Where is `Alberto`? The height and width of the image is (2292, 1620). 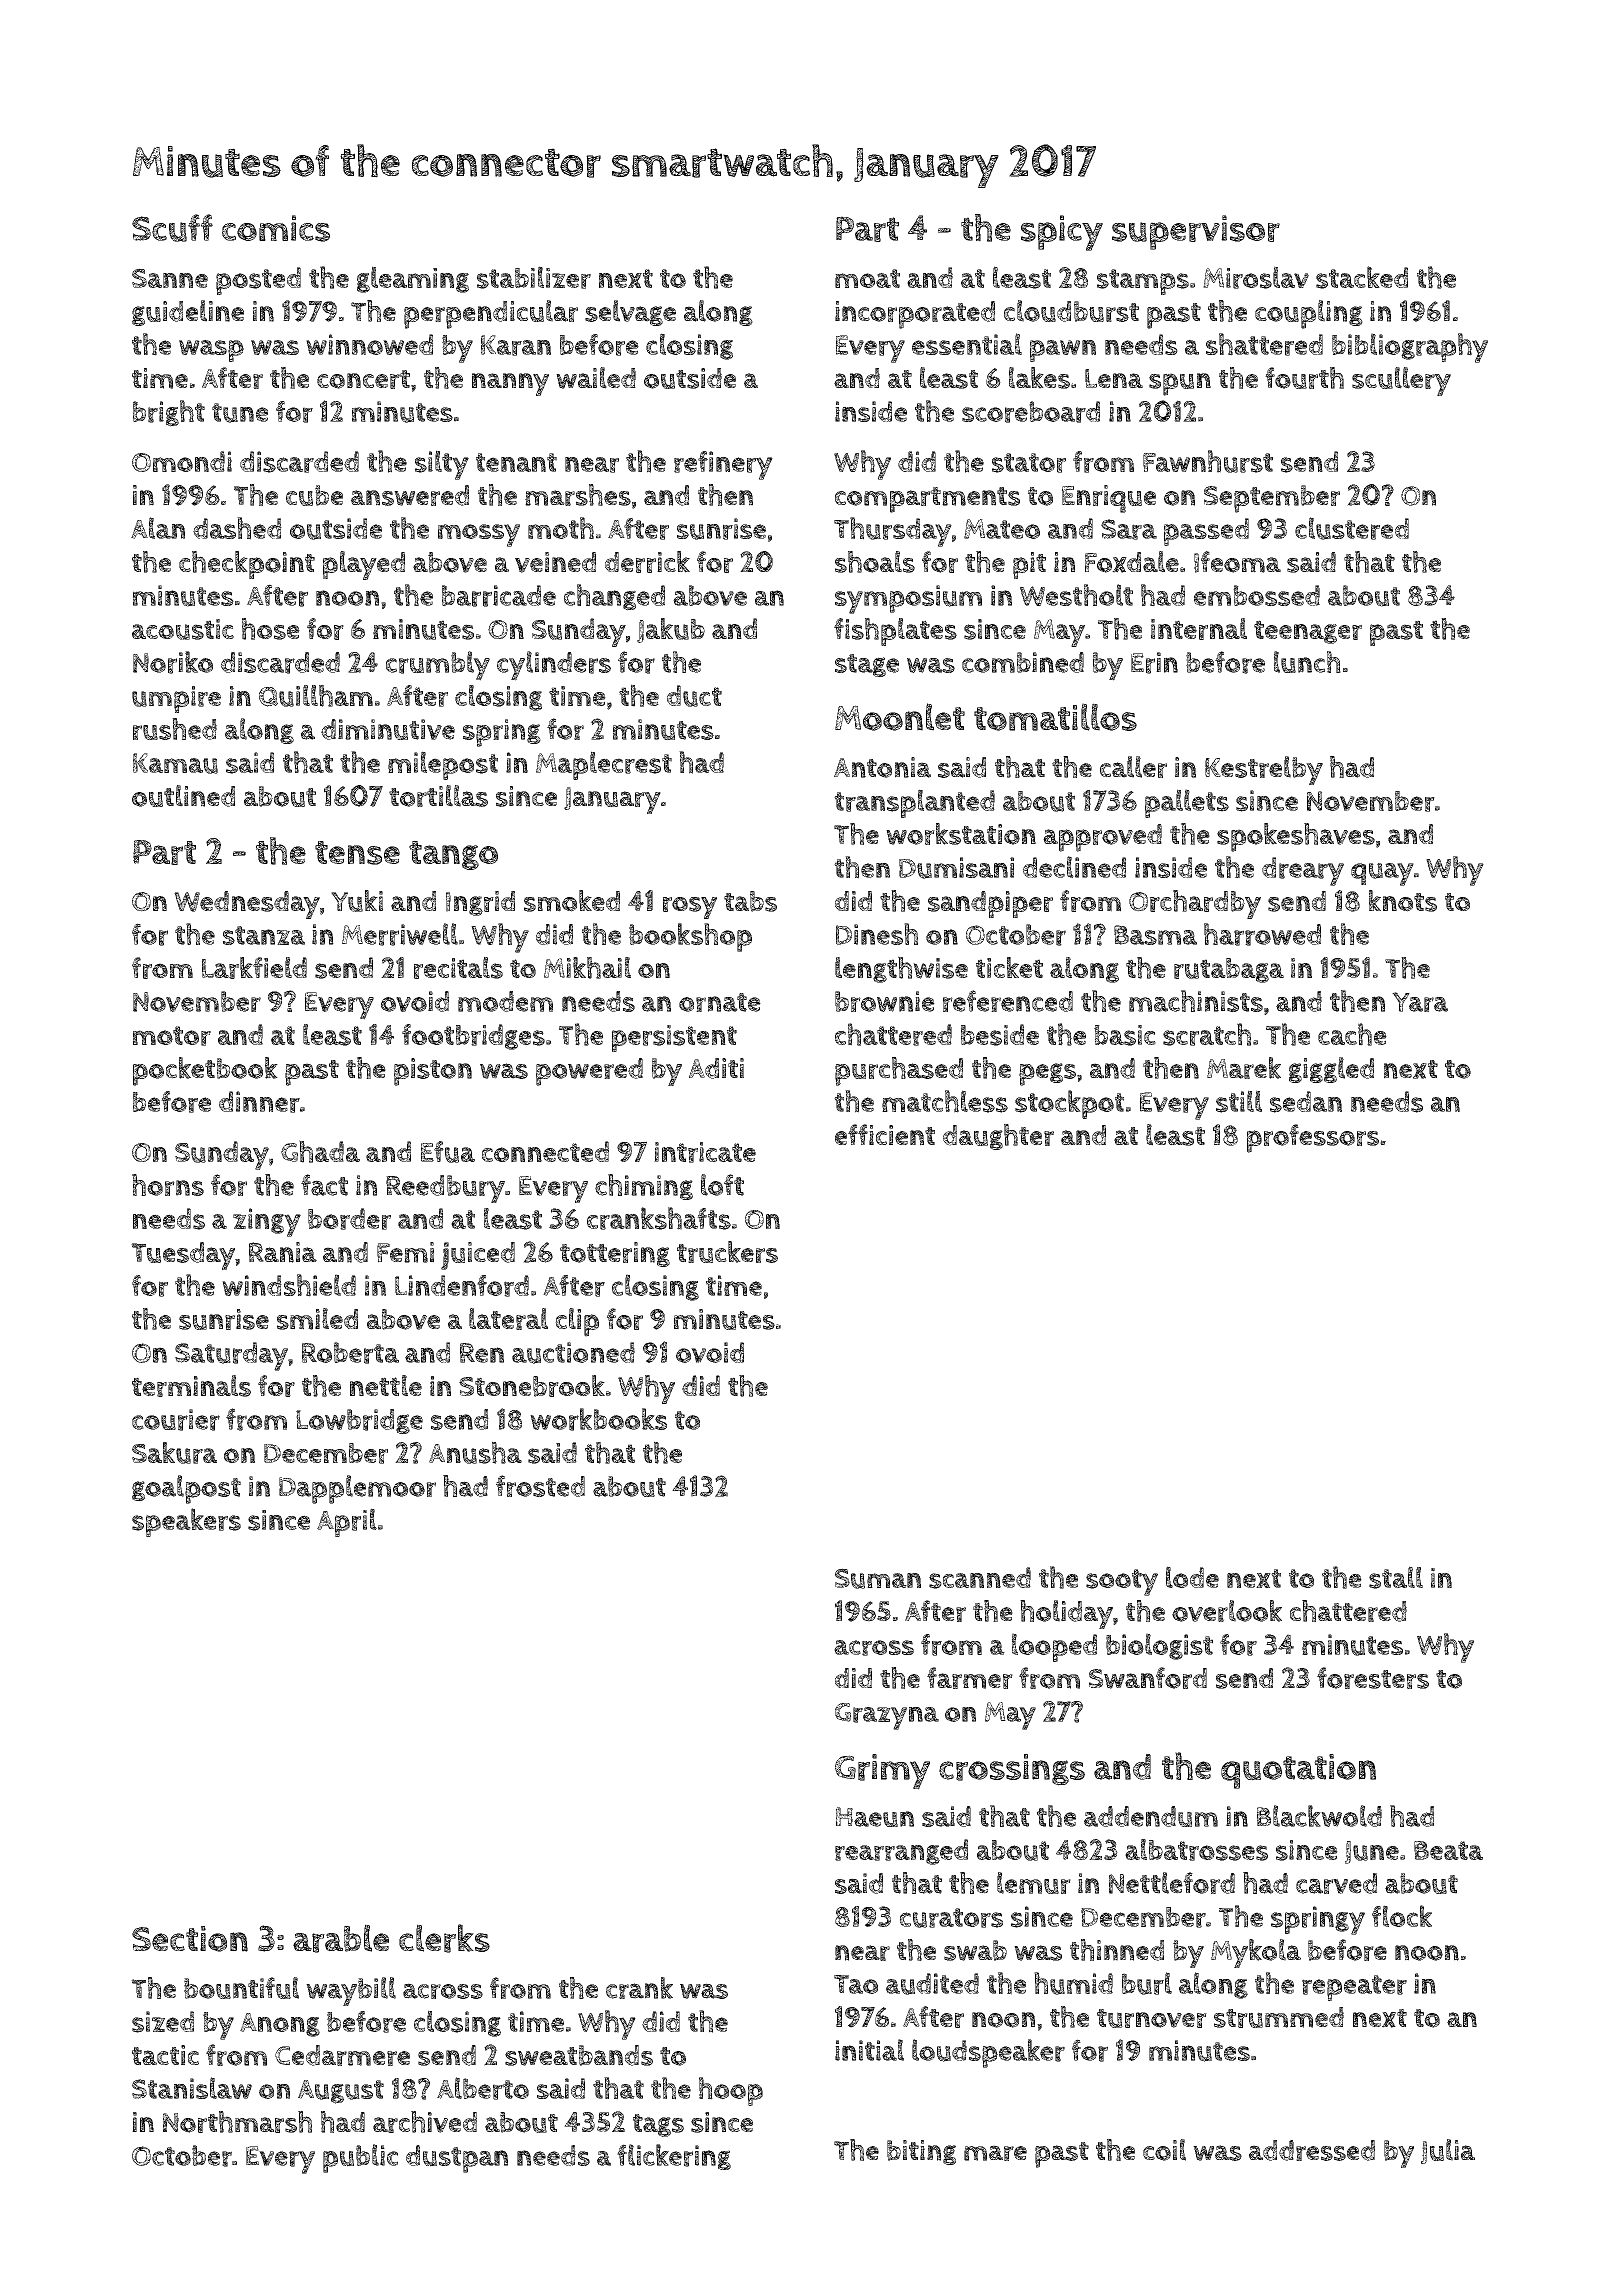 Alberto is located at coordinates (483, 2088).
